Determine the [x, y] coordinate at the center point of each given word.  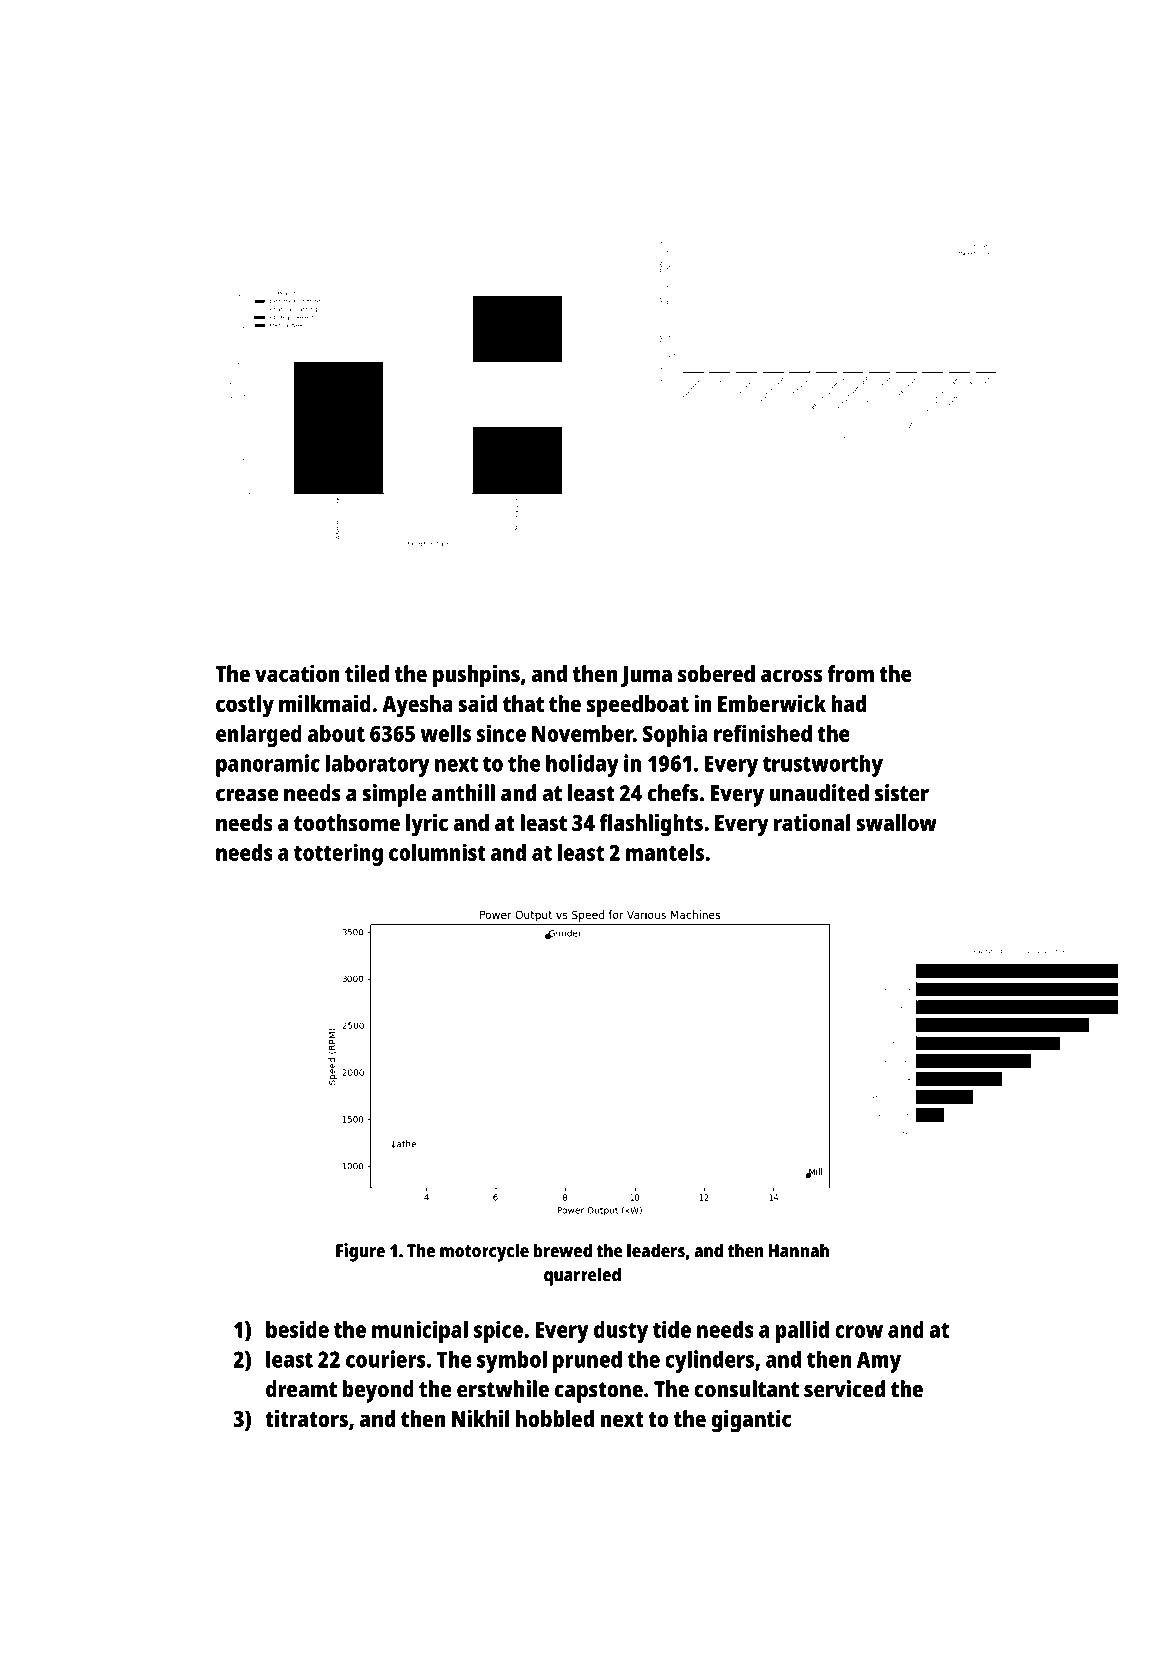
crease [247, 795]
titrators [306, 1418]
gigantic [751, 1421]
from [850, 673]
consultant [746, 1389]
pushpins [476, 676]
